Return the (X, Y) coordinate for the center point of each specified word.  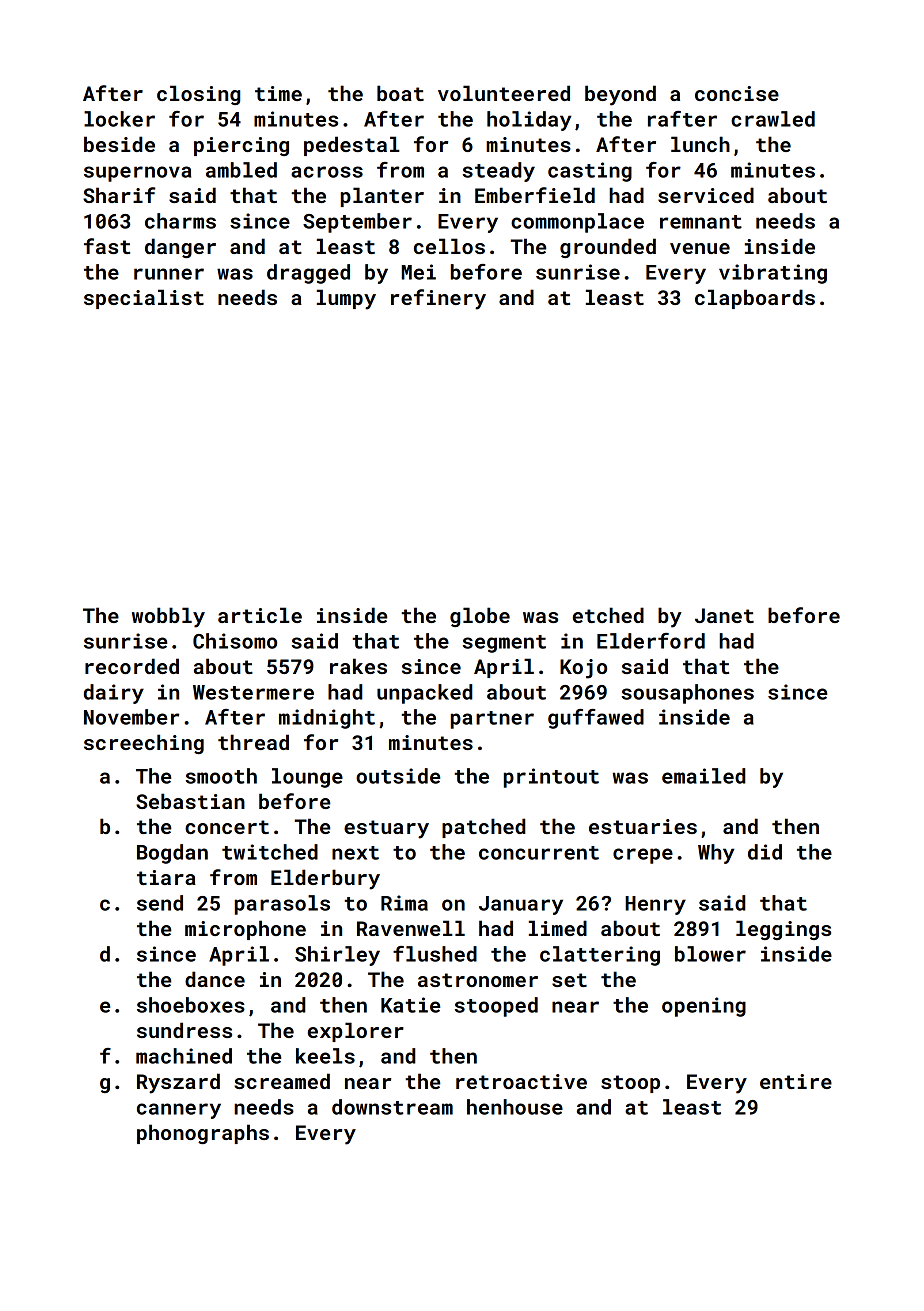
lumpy (346, 299)
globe (480, 617)
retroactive (521, 1081)
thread (253, 742)
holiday (529, 121)
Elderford (651, 641)
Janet (724, 615)
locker (119, 119)
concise (737, 93)
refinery (438, 299)
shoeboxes (191, 1005)
